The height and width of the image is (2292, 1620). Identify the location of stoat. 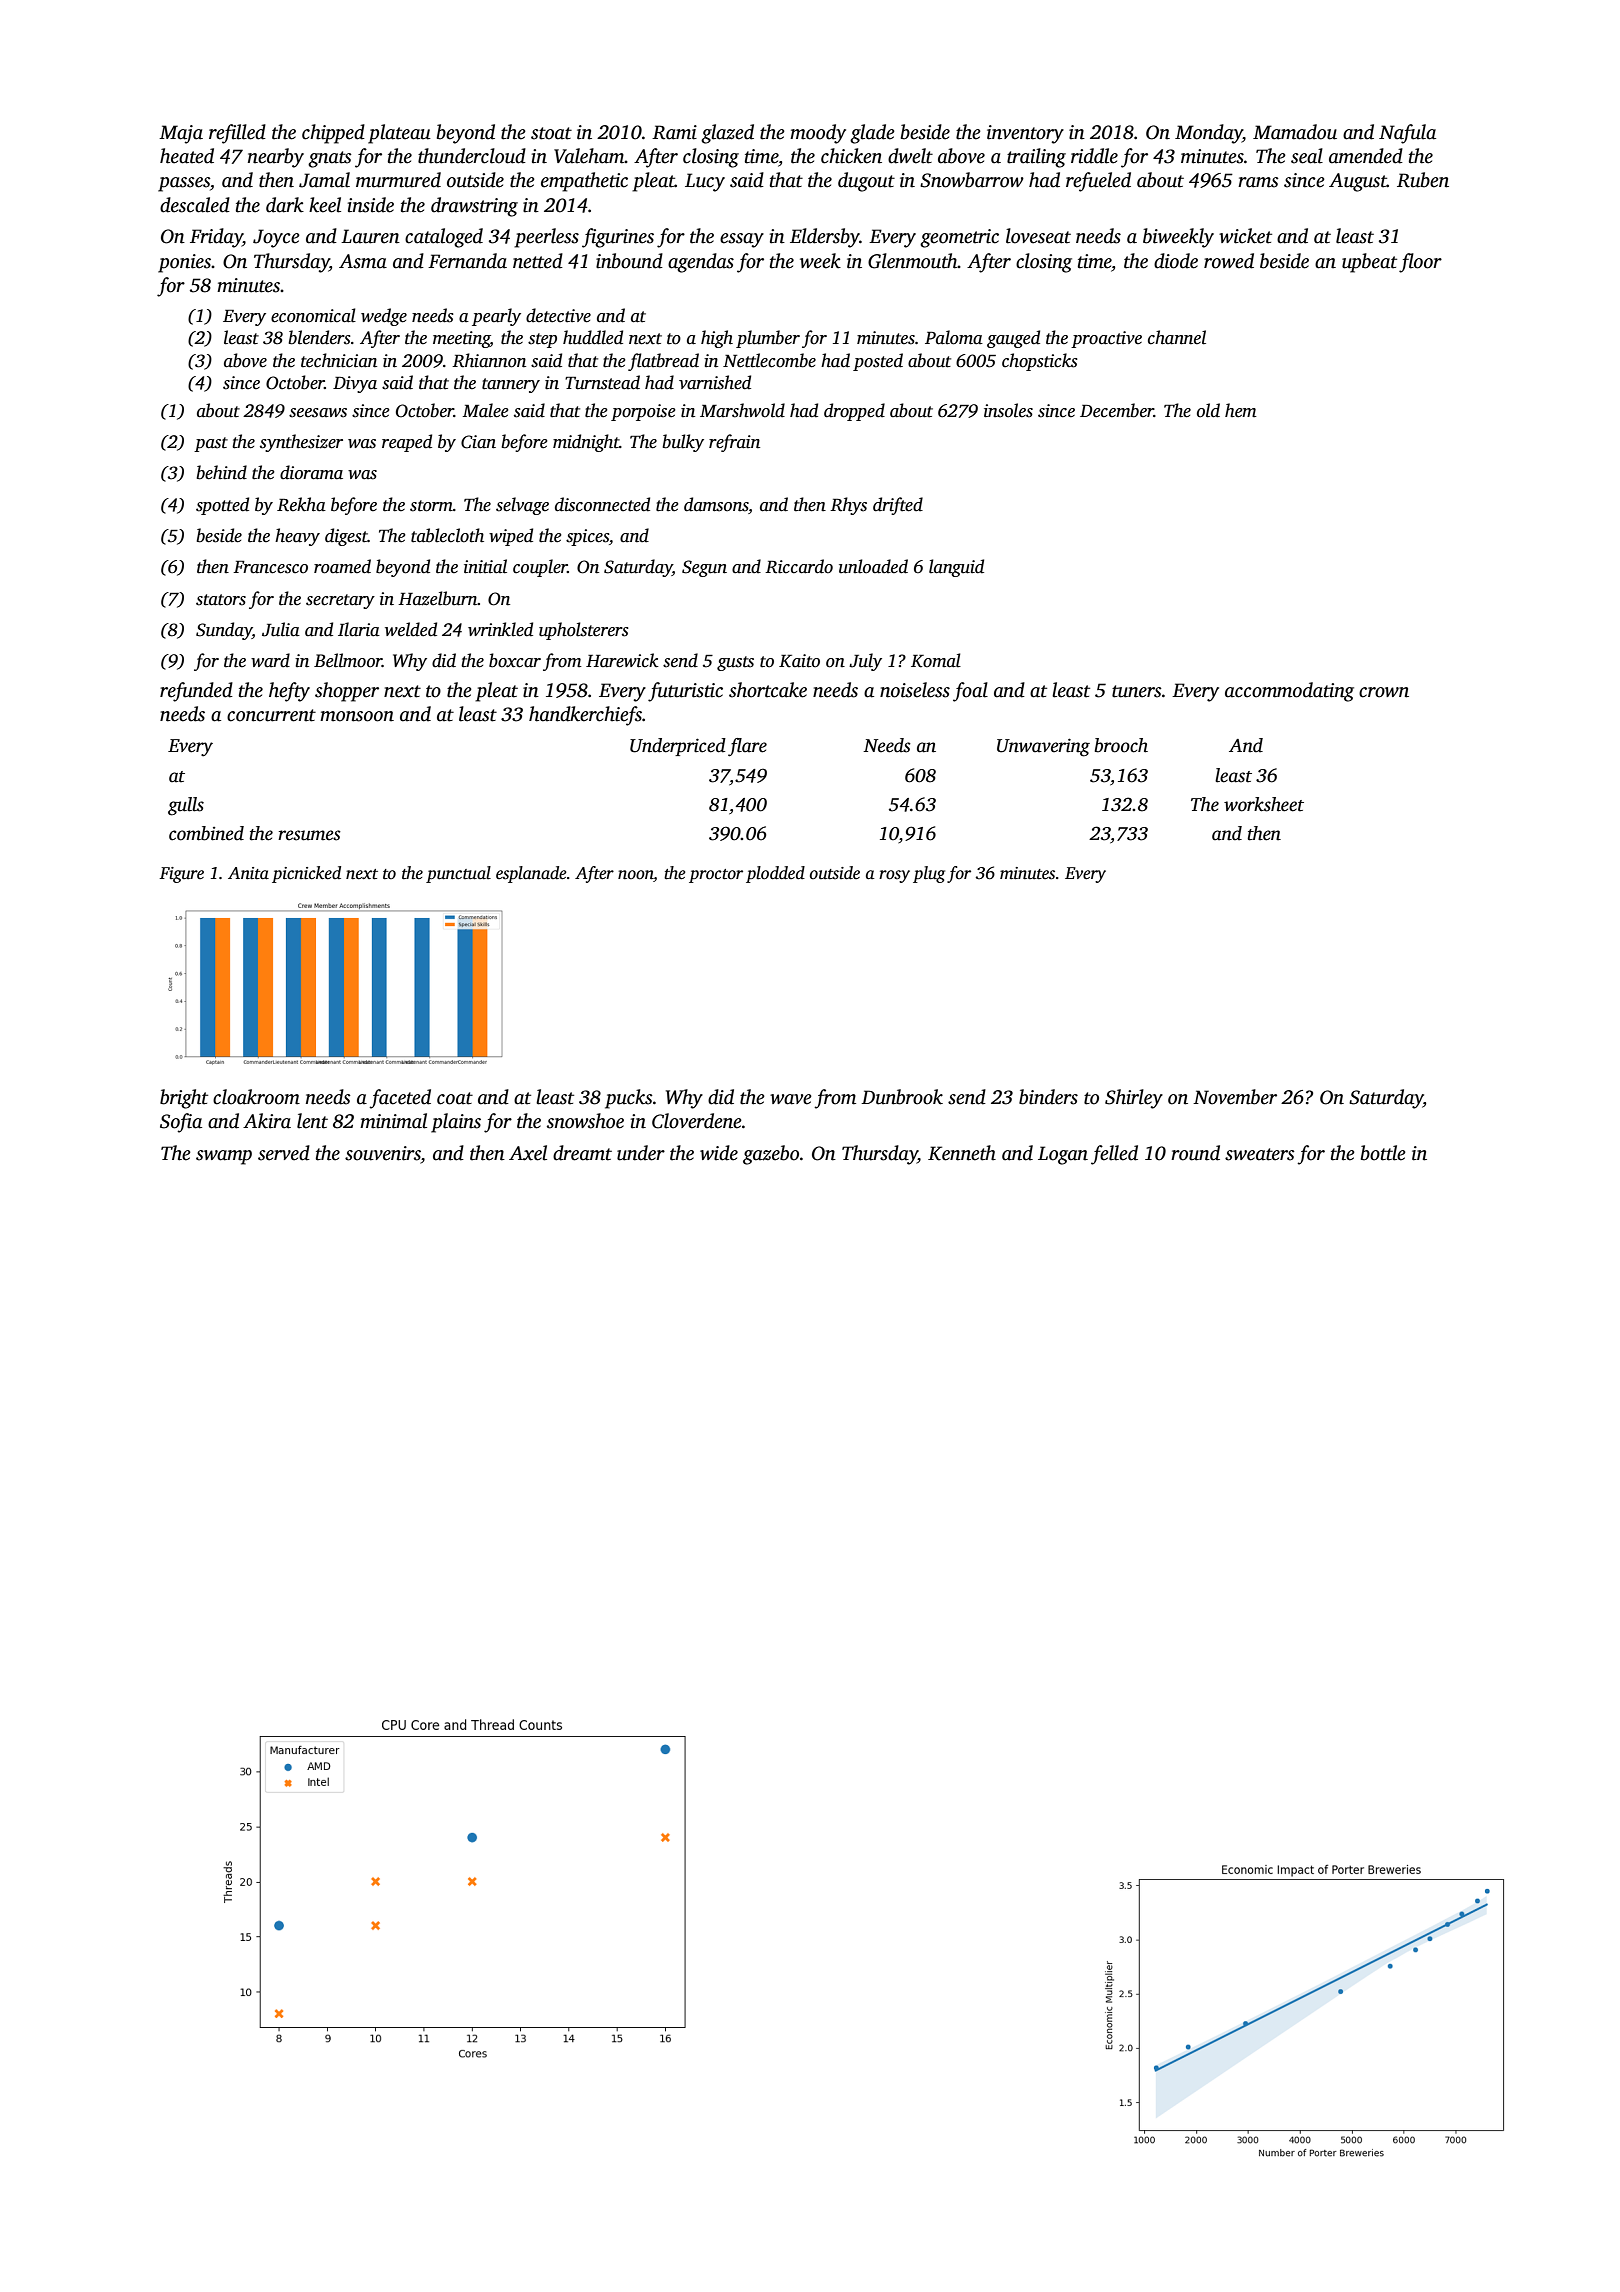
(551, 133).
